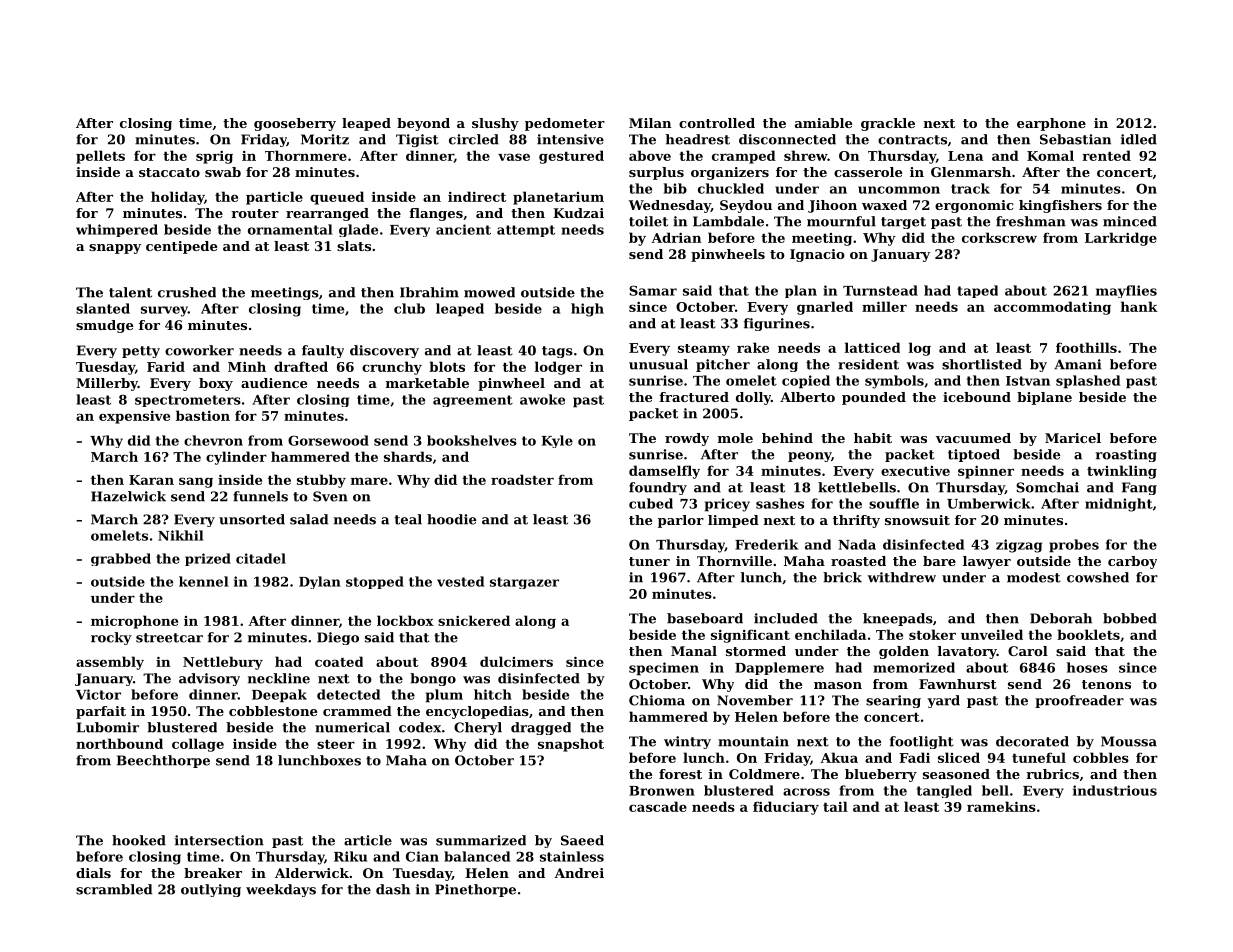 The width and height of the screenshot is (1233, 952). Describe the element at coordinates (805, 155) in the screenshot. I see `shrew` at that location.
